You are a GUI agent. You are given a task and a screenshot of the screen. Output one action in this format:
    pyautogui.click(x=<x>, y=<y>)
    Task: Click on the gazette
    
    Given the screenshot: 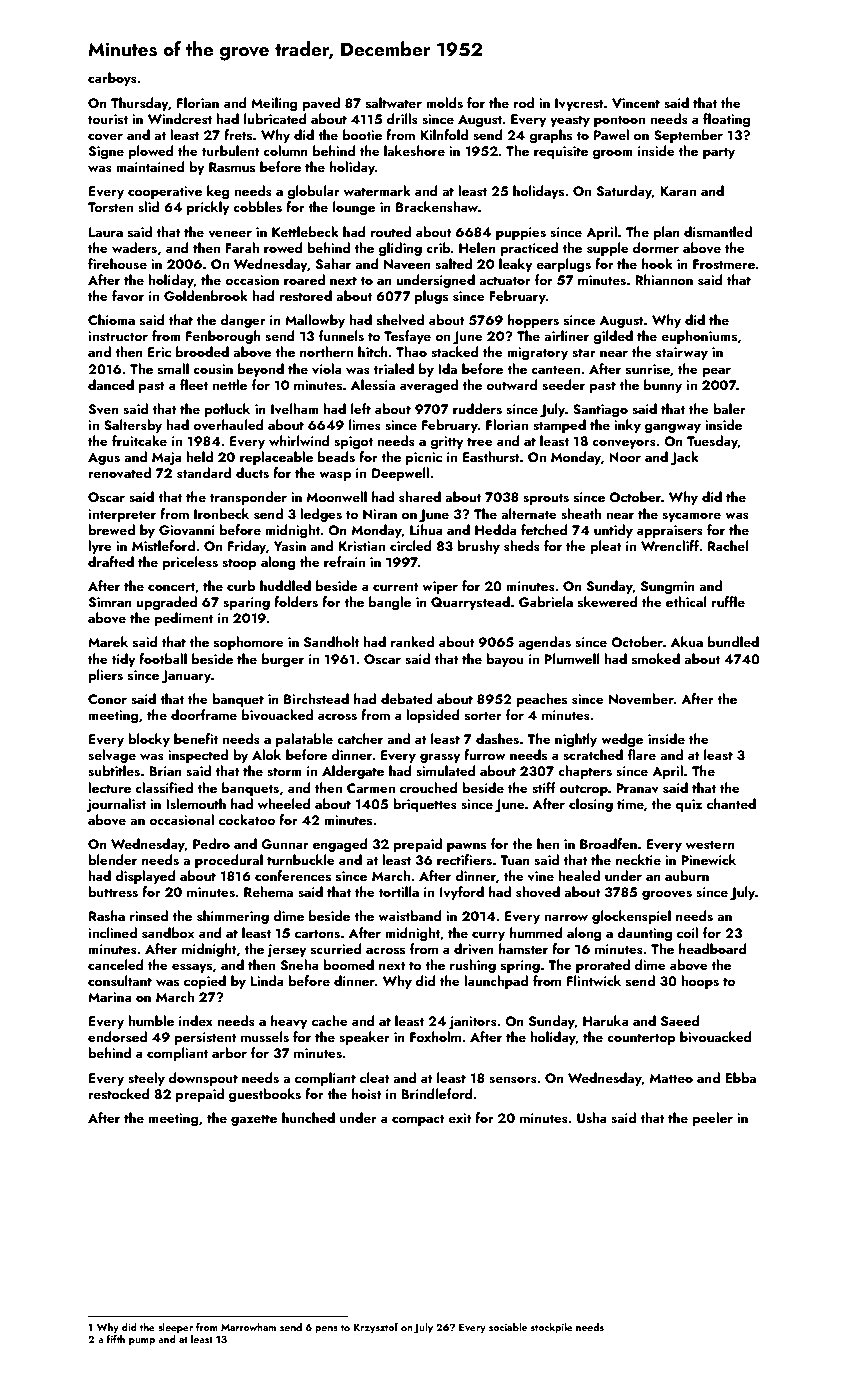 What is the action you would take?
    pyautogui.click(x=254, y=1120)
